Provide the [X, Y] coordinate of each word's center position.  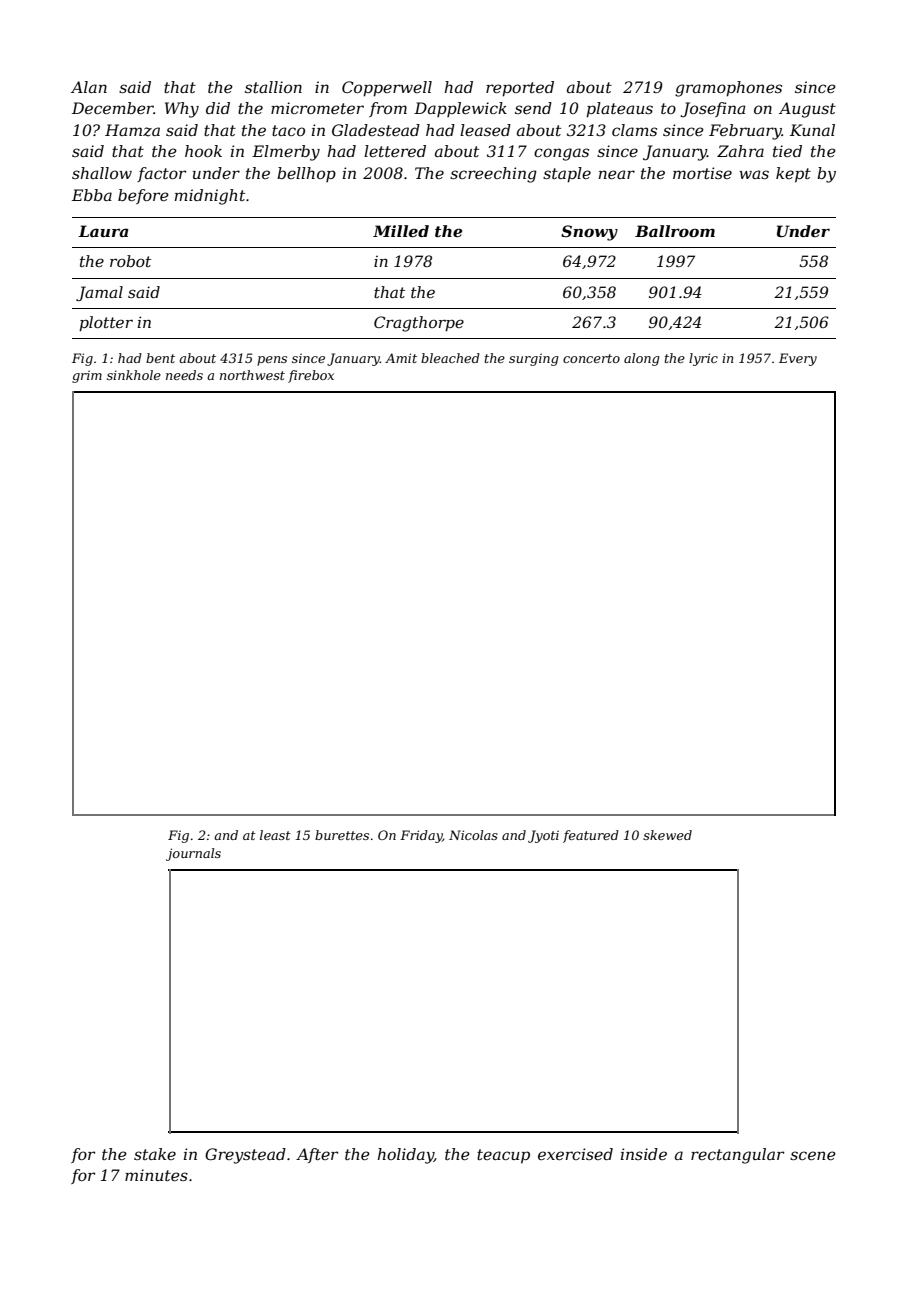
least [275, 835]
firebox [311, 376]
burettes [342, 835]
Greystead [245, 1156]
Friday [421, 836]
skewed [667, 835]
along [642, 359]
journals [193, 854]
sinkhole [134, 375]
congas [561, 154]
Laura [103, 231]
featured [591, 836]
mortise [702, 173]
